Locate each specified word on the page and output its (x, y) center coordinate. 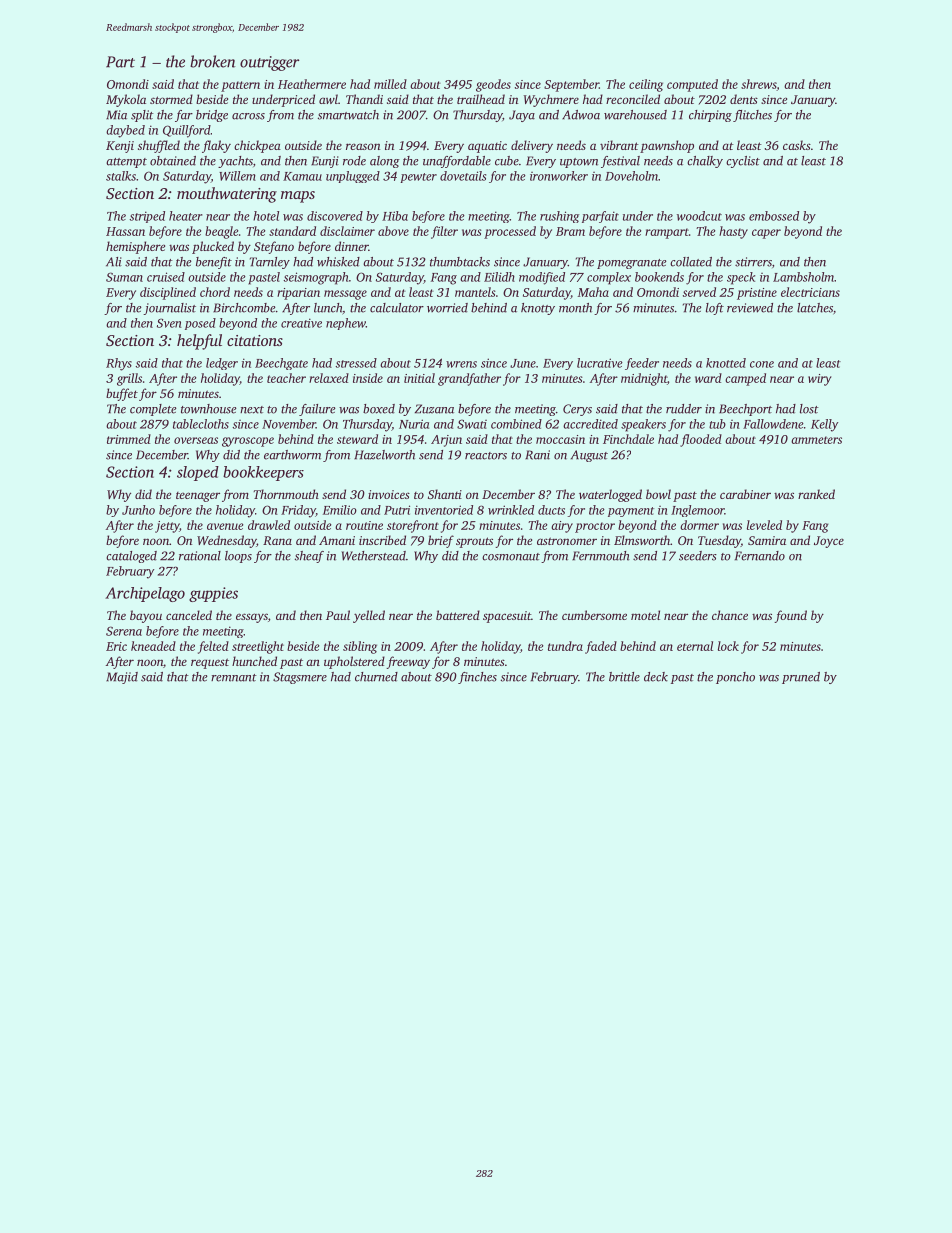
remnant (234, 678)
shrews (758, 84)
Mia (116, 115)
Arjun (446, 441)
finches (477, 678)
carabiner (745, 494)
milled (390, 84)
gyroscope (248, 442)
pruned (801, 678)
